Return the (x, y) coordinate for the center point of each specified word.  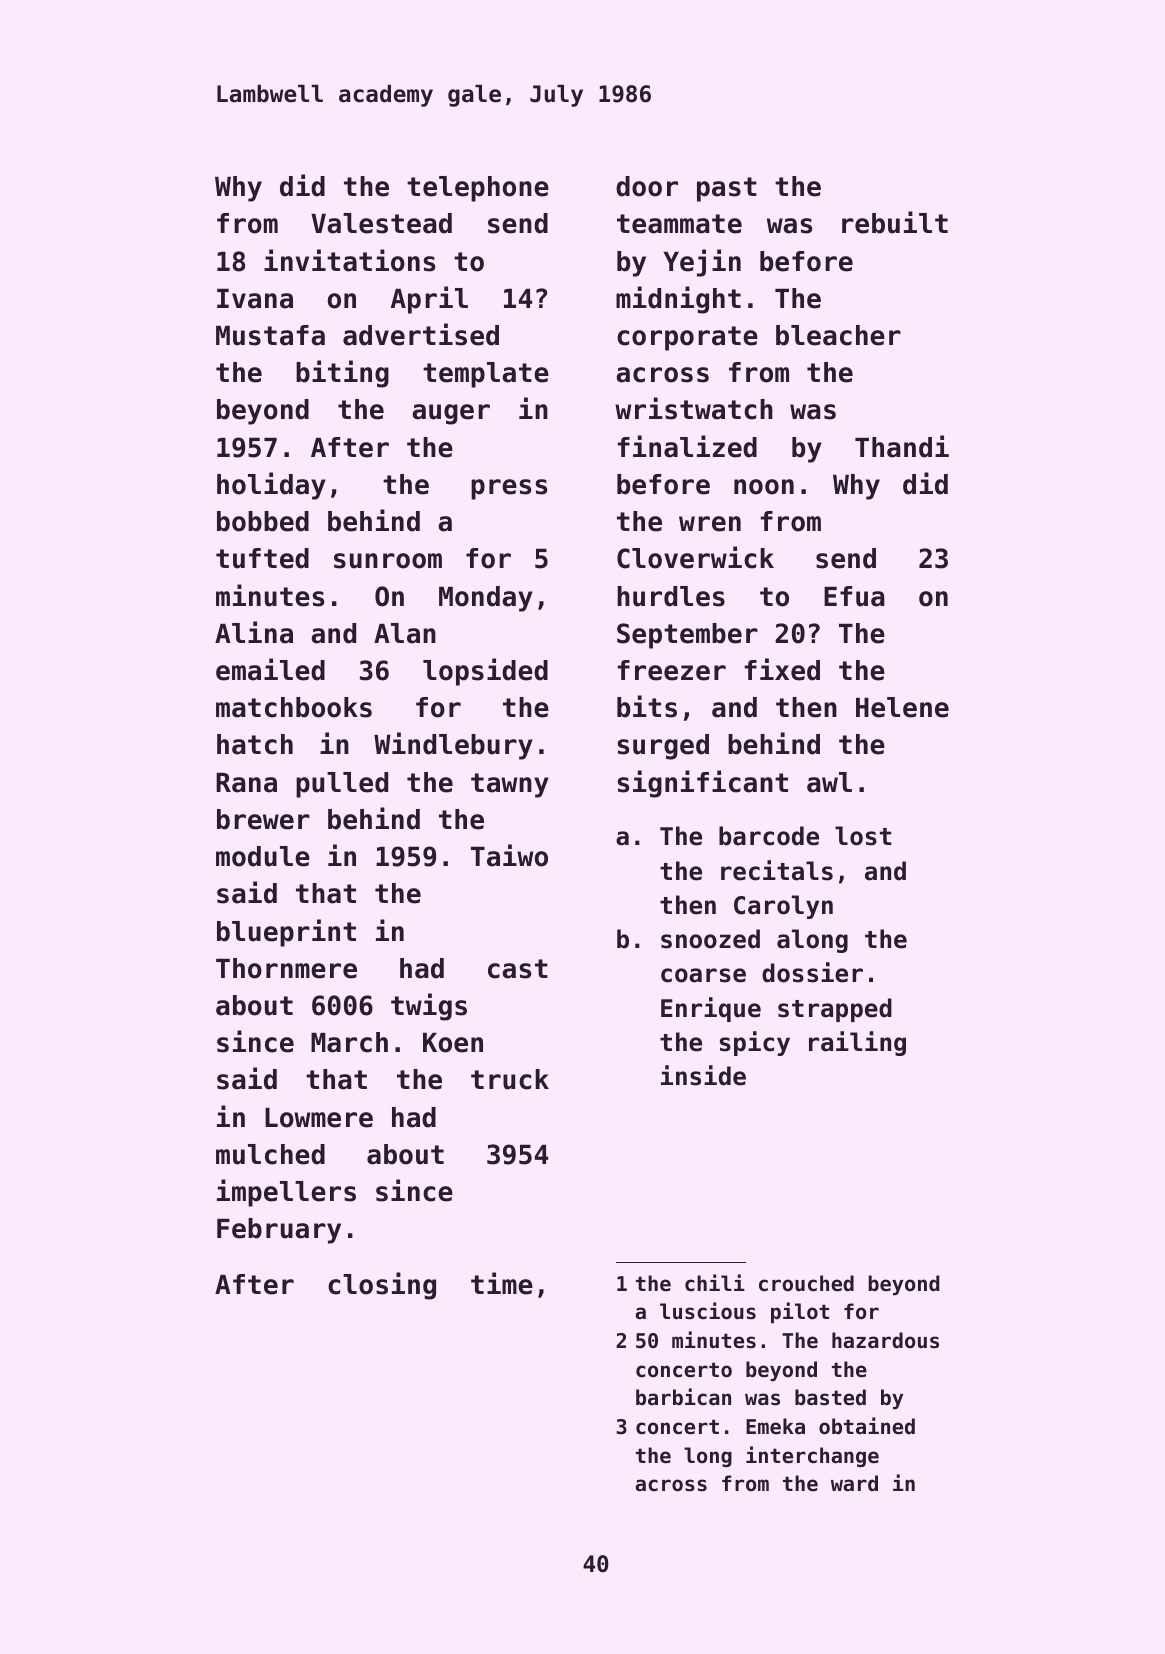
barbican (683, 1396)
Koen (453, 1043)
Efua (854, 596)
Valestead (381, 223)
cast (518, 969)
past (727, 189)
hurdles (671, 596)
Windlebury (453, 746)
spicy (755, 1043)
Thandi (902, 446)
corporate (687, 338)
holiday (271, 486)
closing (382, 1286)
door (647, 186)
